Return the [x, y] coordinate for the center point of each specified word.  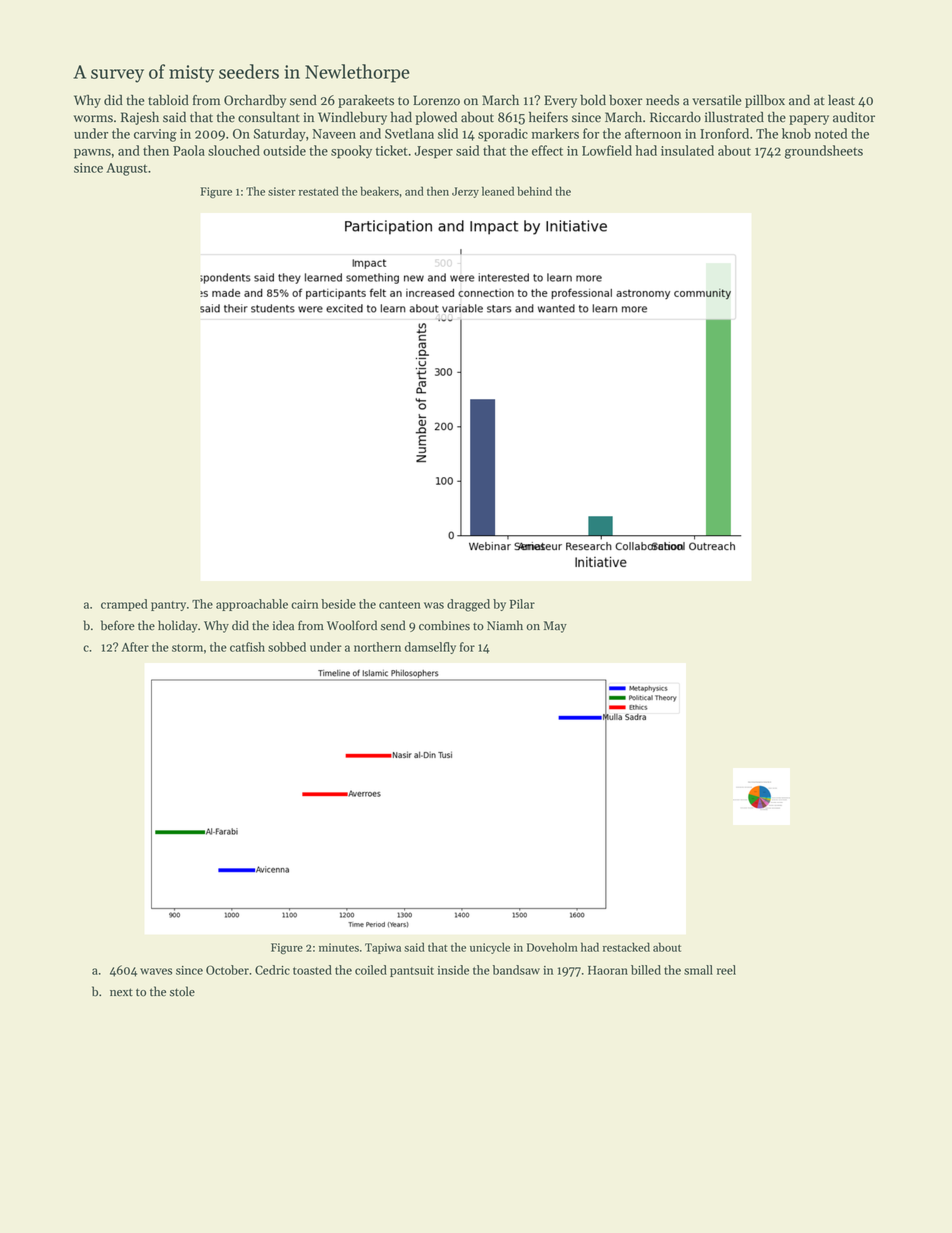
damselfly [430, 648]
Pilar [522, 604]
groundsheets [824, 152]
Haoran [608, 970]
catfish [247, 647]
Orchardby [255, 101]
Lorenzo [436, 100]
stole [182, 991]
